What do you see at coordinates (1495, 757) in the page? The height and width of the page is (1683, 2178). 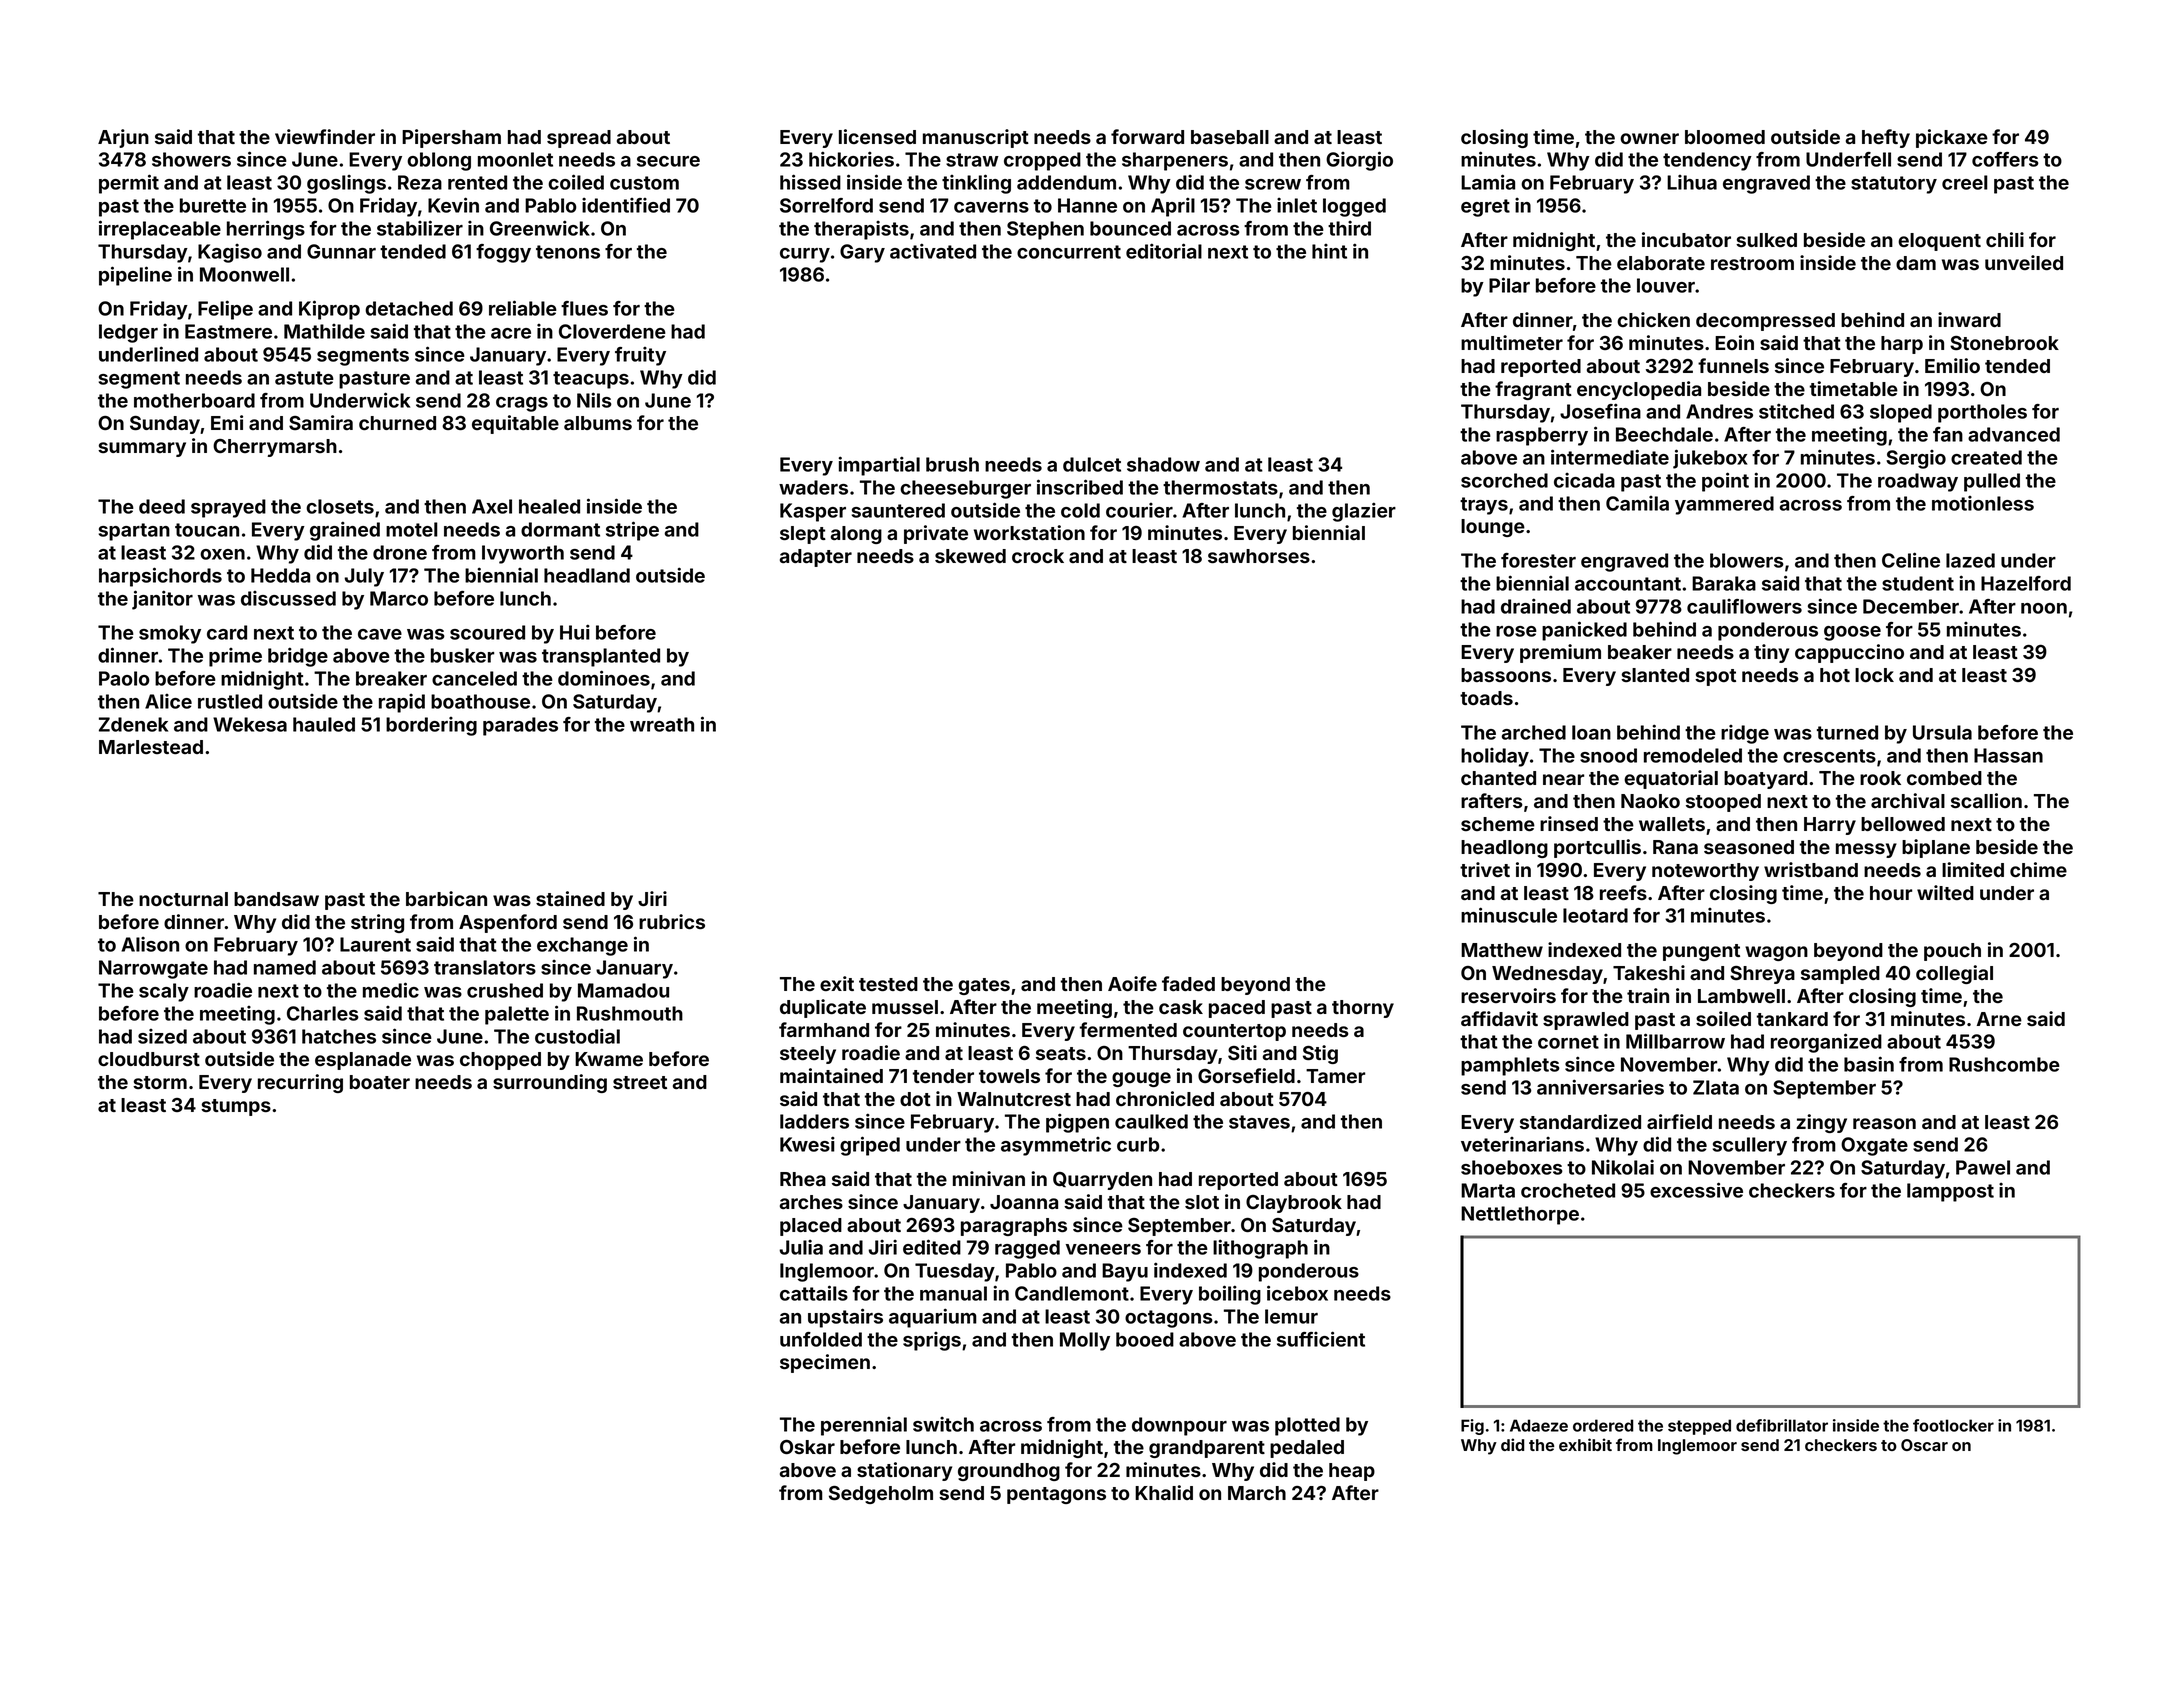 I see `holiday` at bounding box center [1495, 757].
